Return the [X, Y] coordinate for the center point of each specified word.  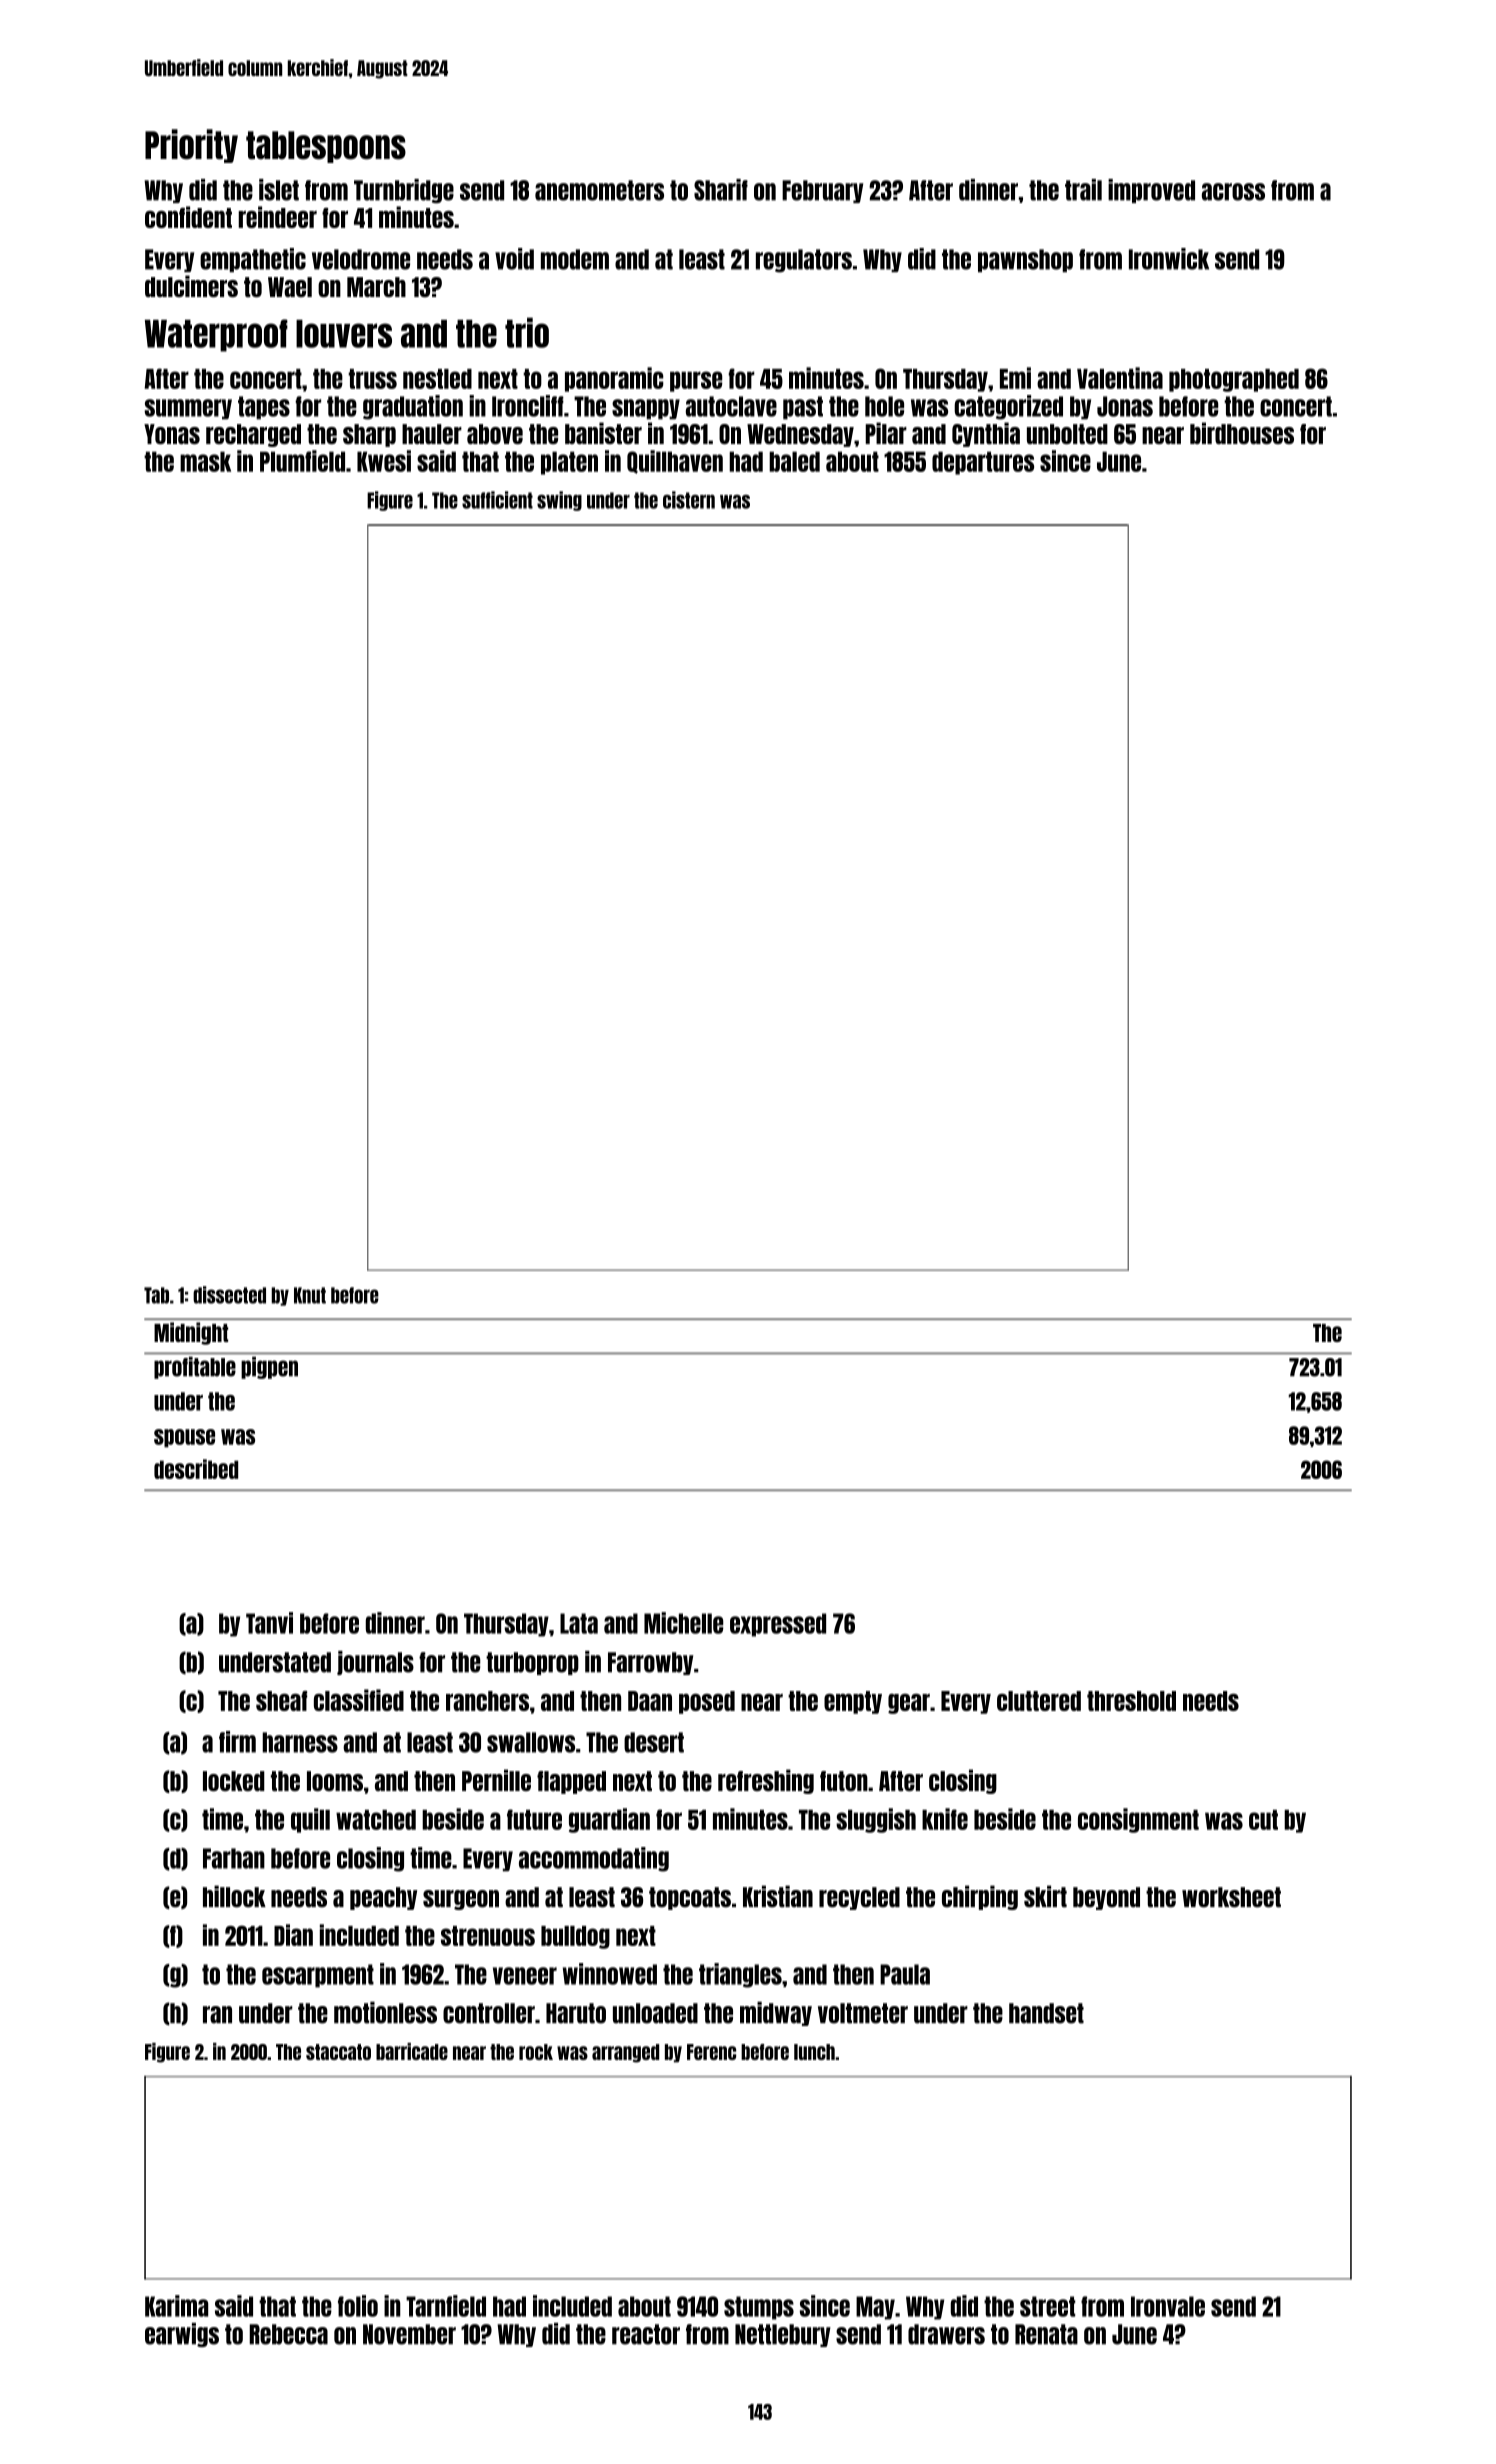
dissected [229, 1295]
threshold [1131, 1701]
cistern [689, 500]
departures [983, 463]
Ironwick [1169, 259]
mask [205, 461]
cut [1263, 1820]
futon [844, 1781]
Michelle [683, 1623]
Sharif [721, 190]
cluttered [1039, 1701]
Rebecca [289, 2334]
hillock [234, 1896]
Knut [310, 1295]
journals [375, 1663]
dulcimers [191, 286]
